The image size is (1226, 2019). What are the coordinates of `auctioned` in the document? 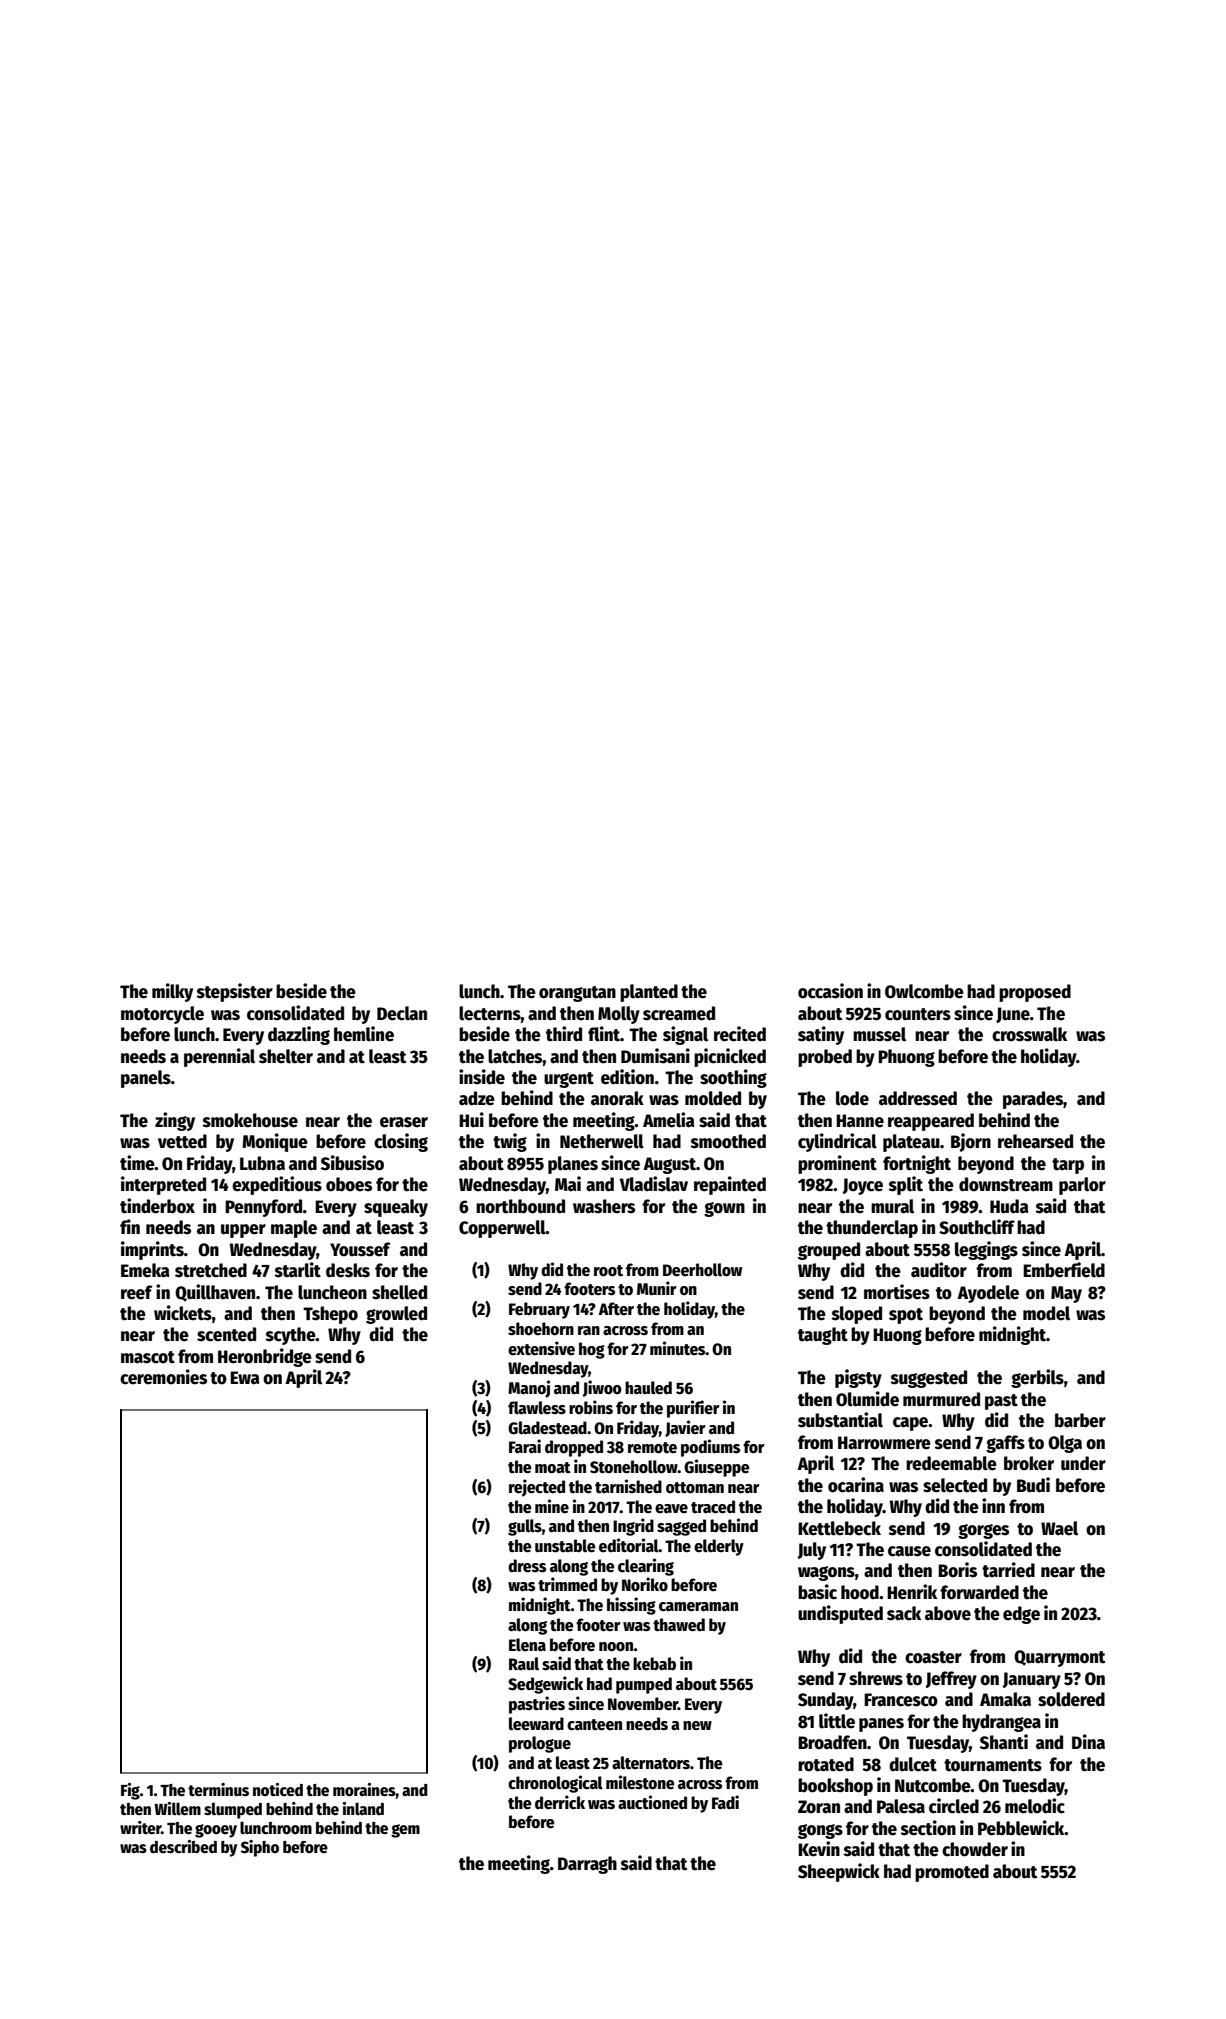 It's located at (652, 1802).
